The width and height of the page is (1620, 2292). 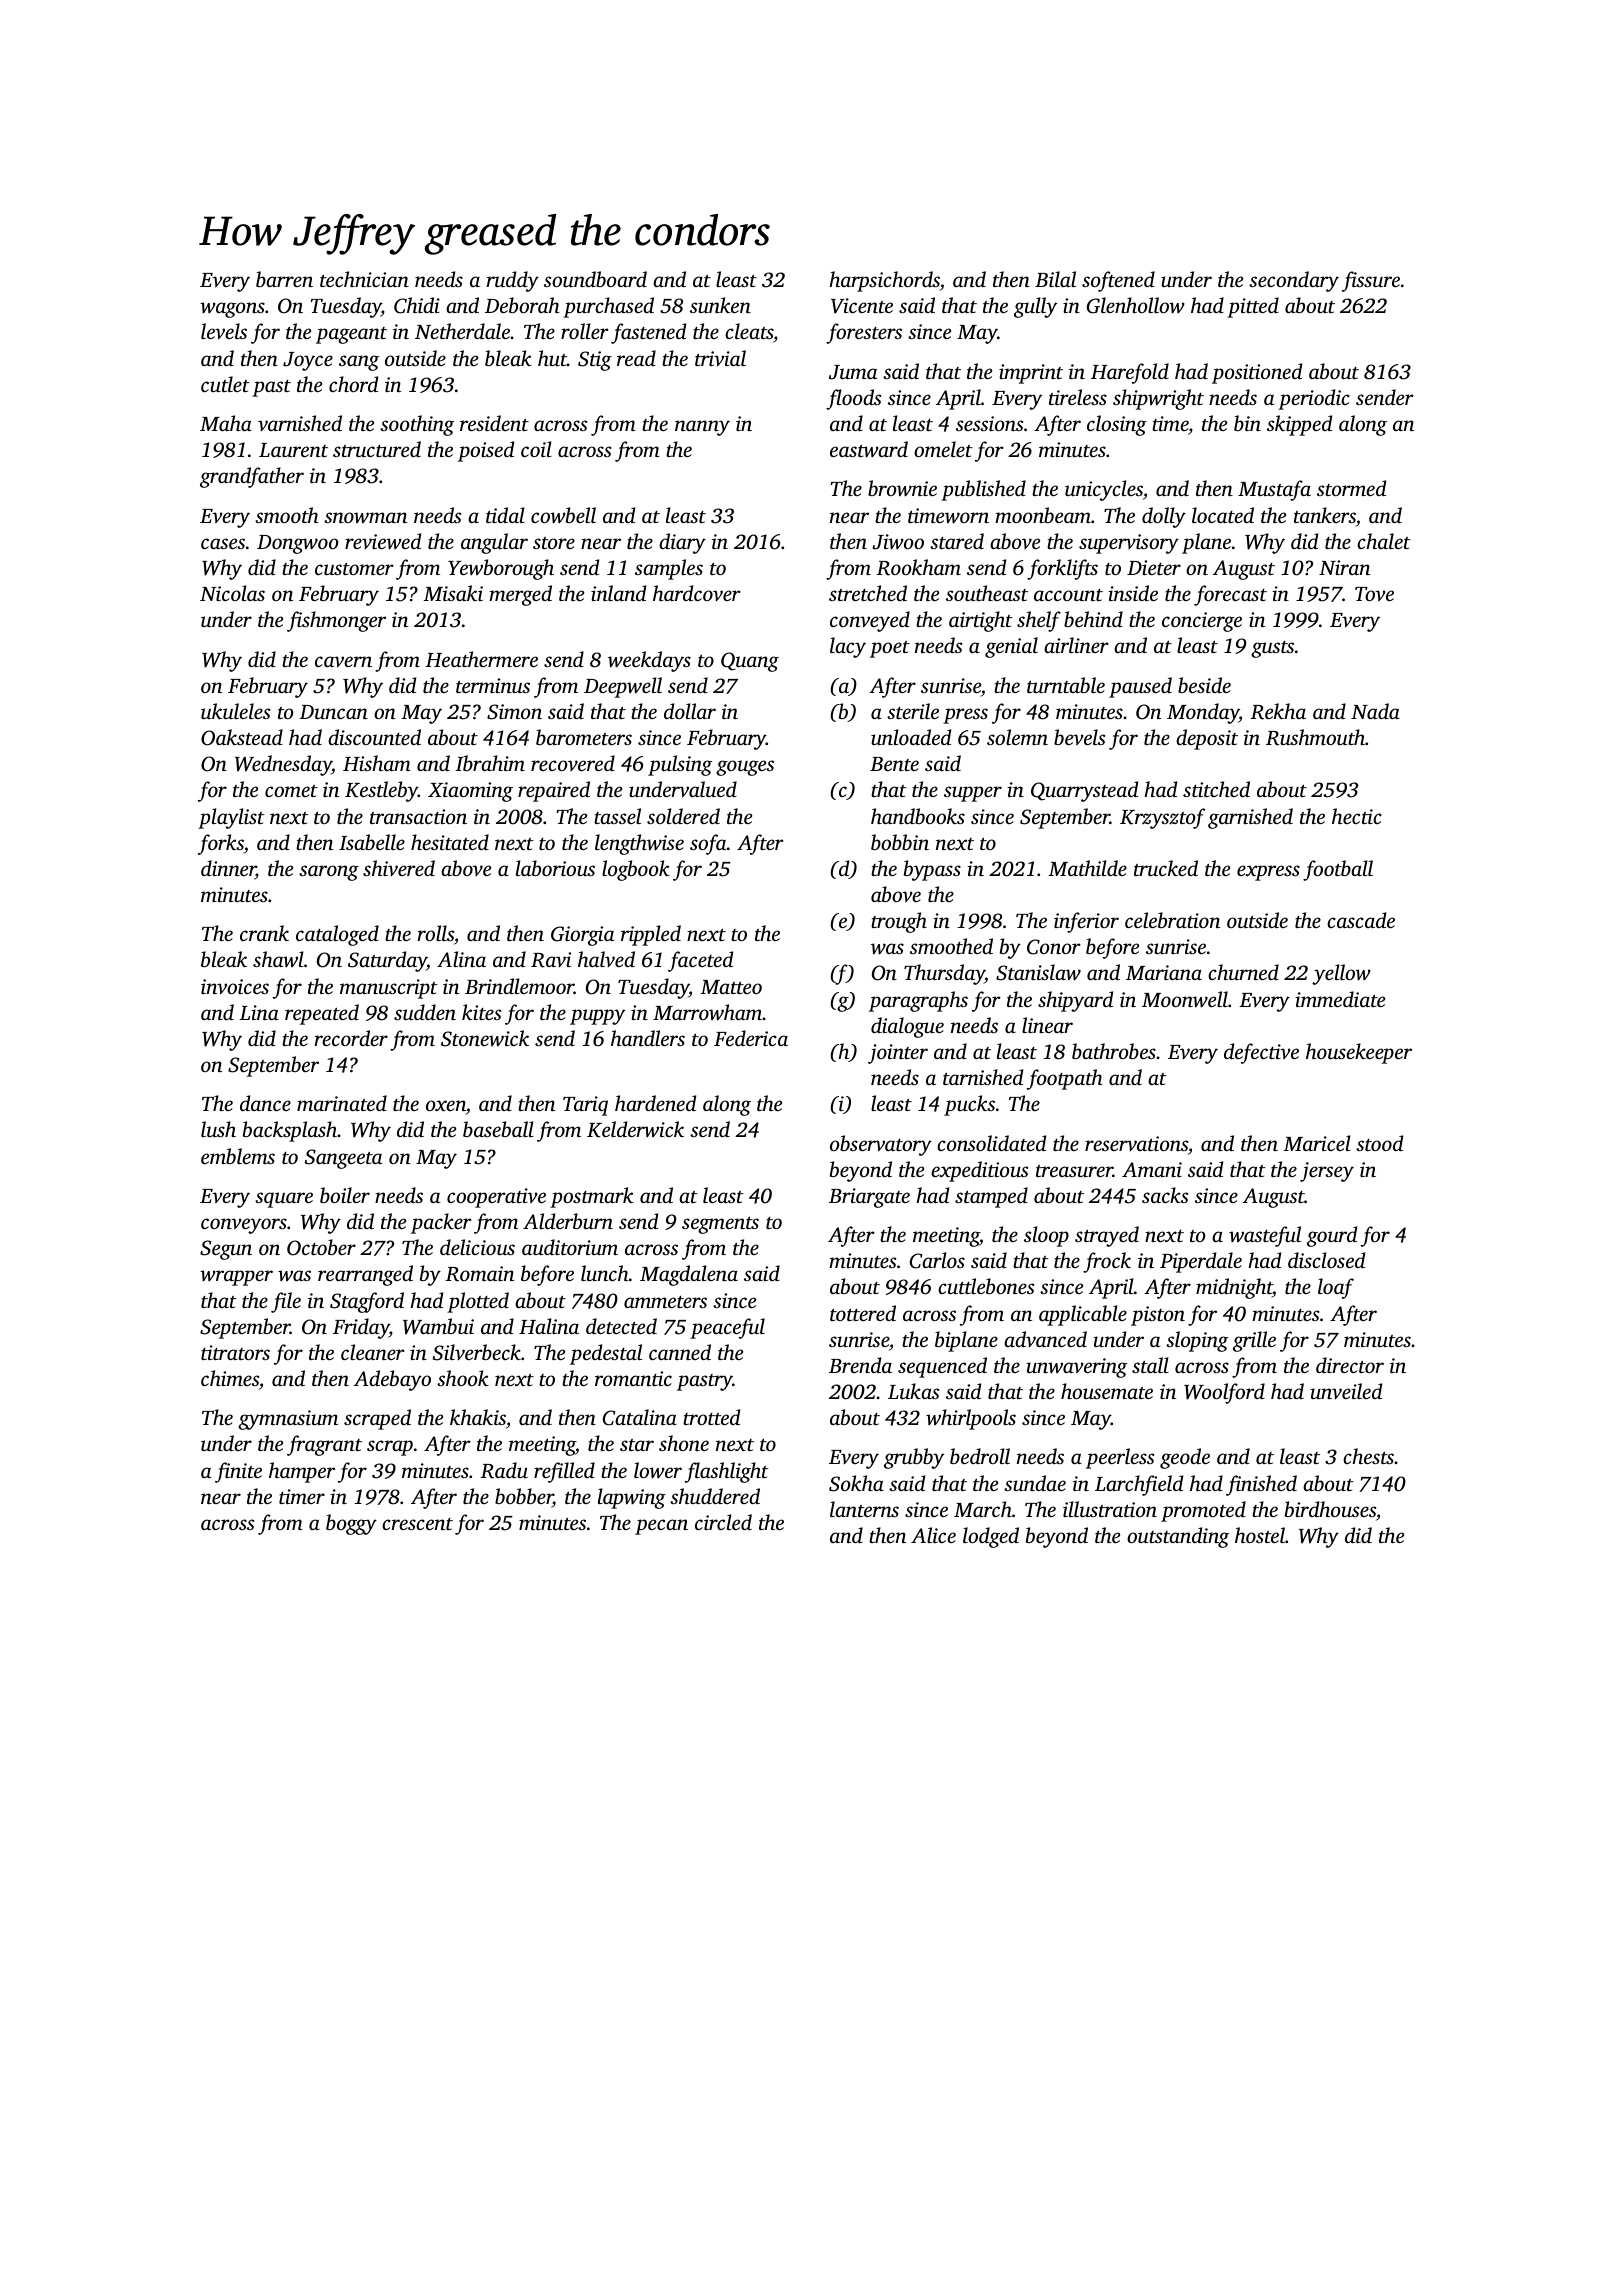 I want to click on purchased, so click(x=608, y=307).
